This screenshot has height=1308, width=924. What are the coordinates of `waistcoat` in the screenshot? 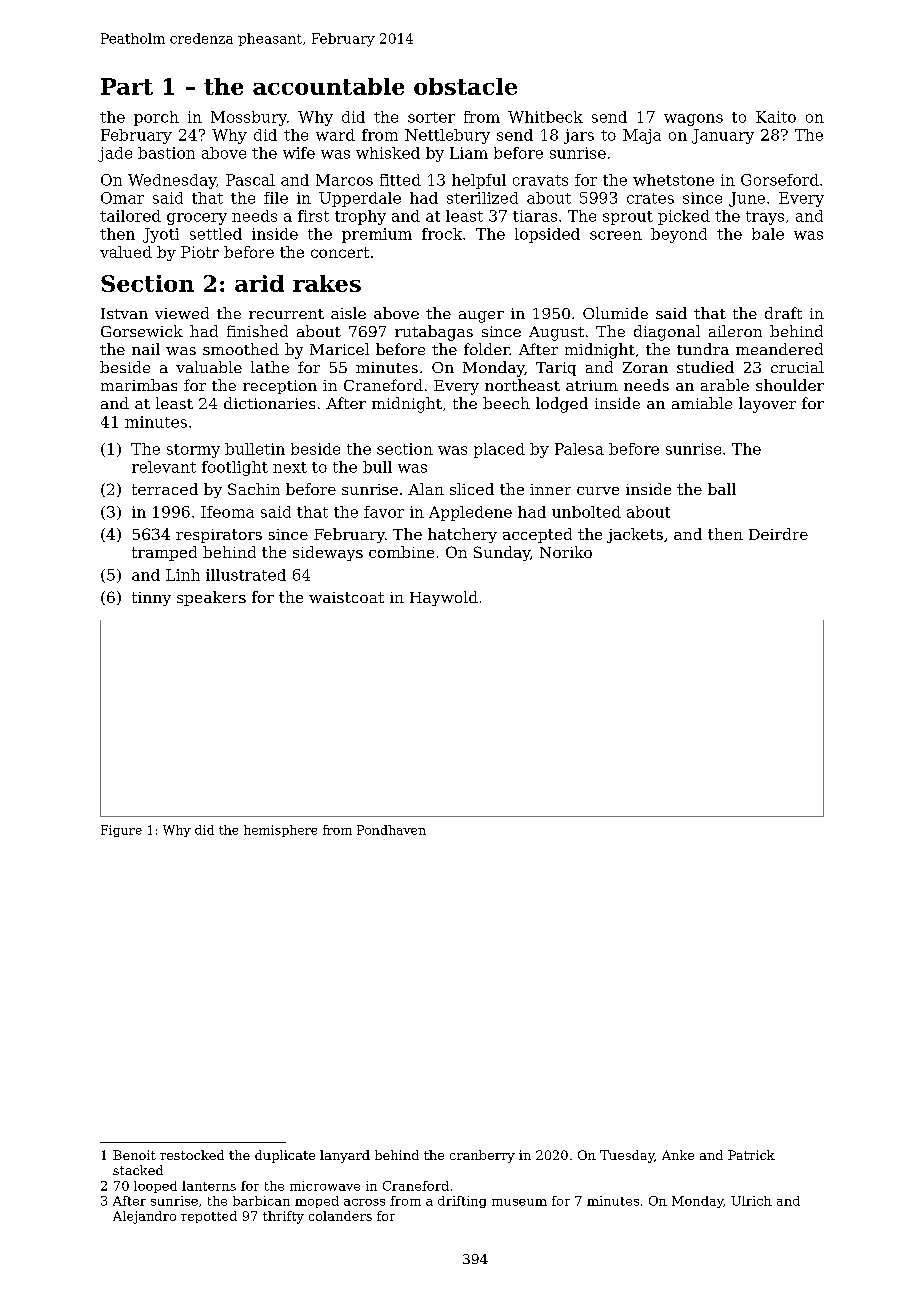 It's located at (346, 597).
